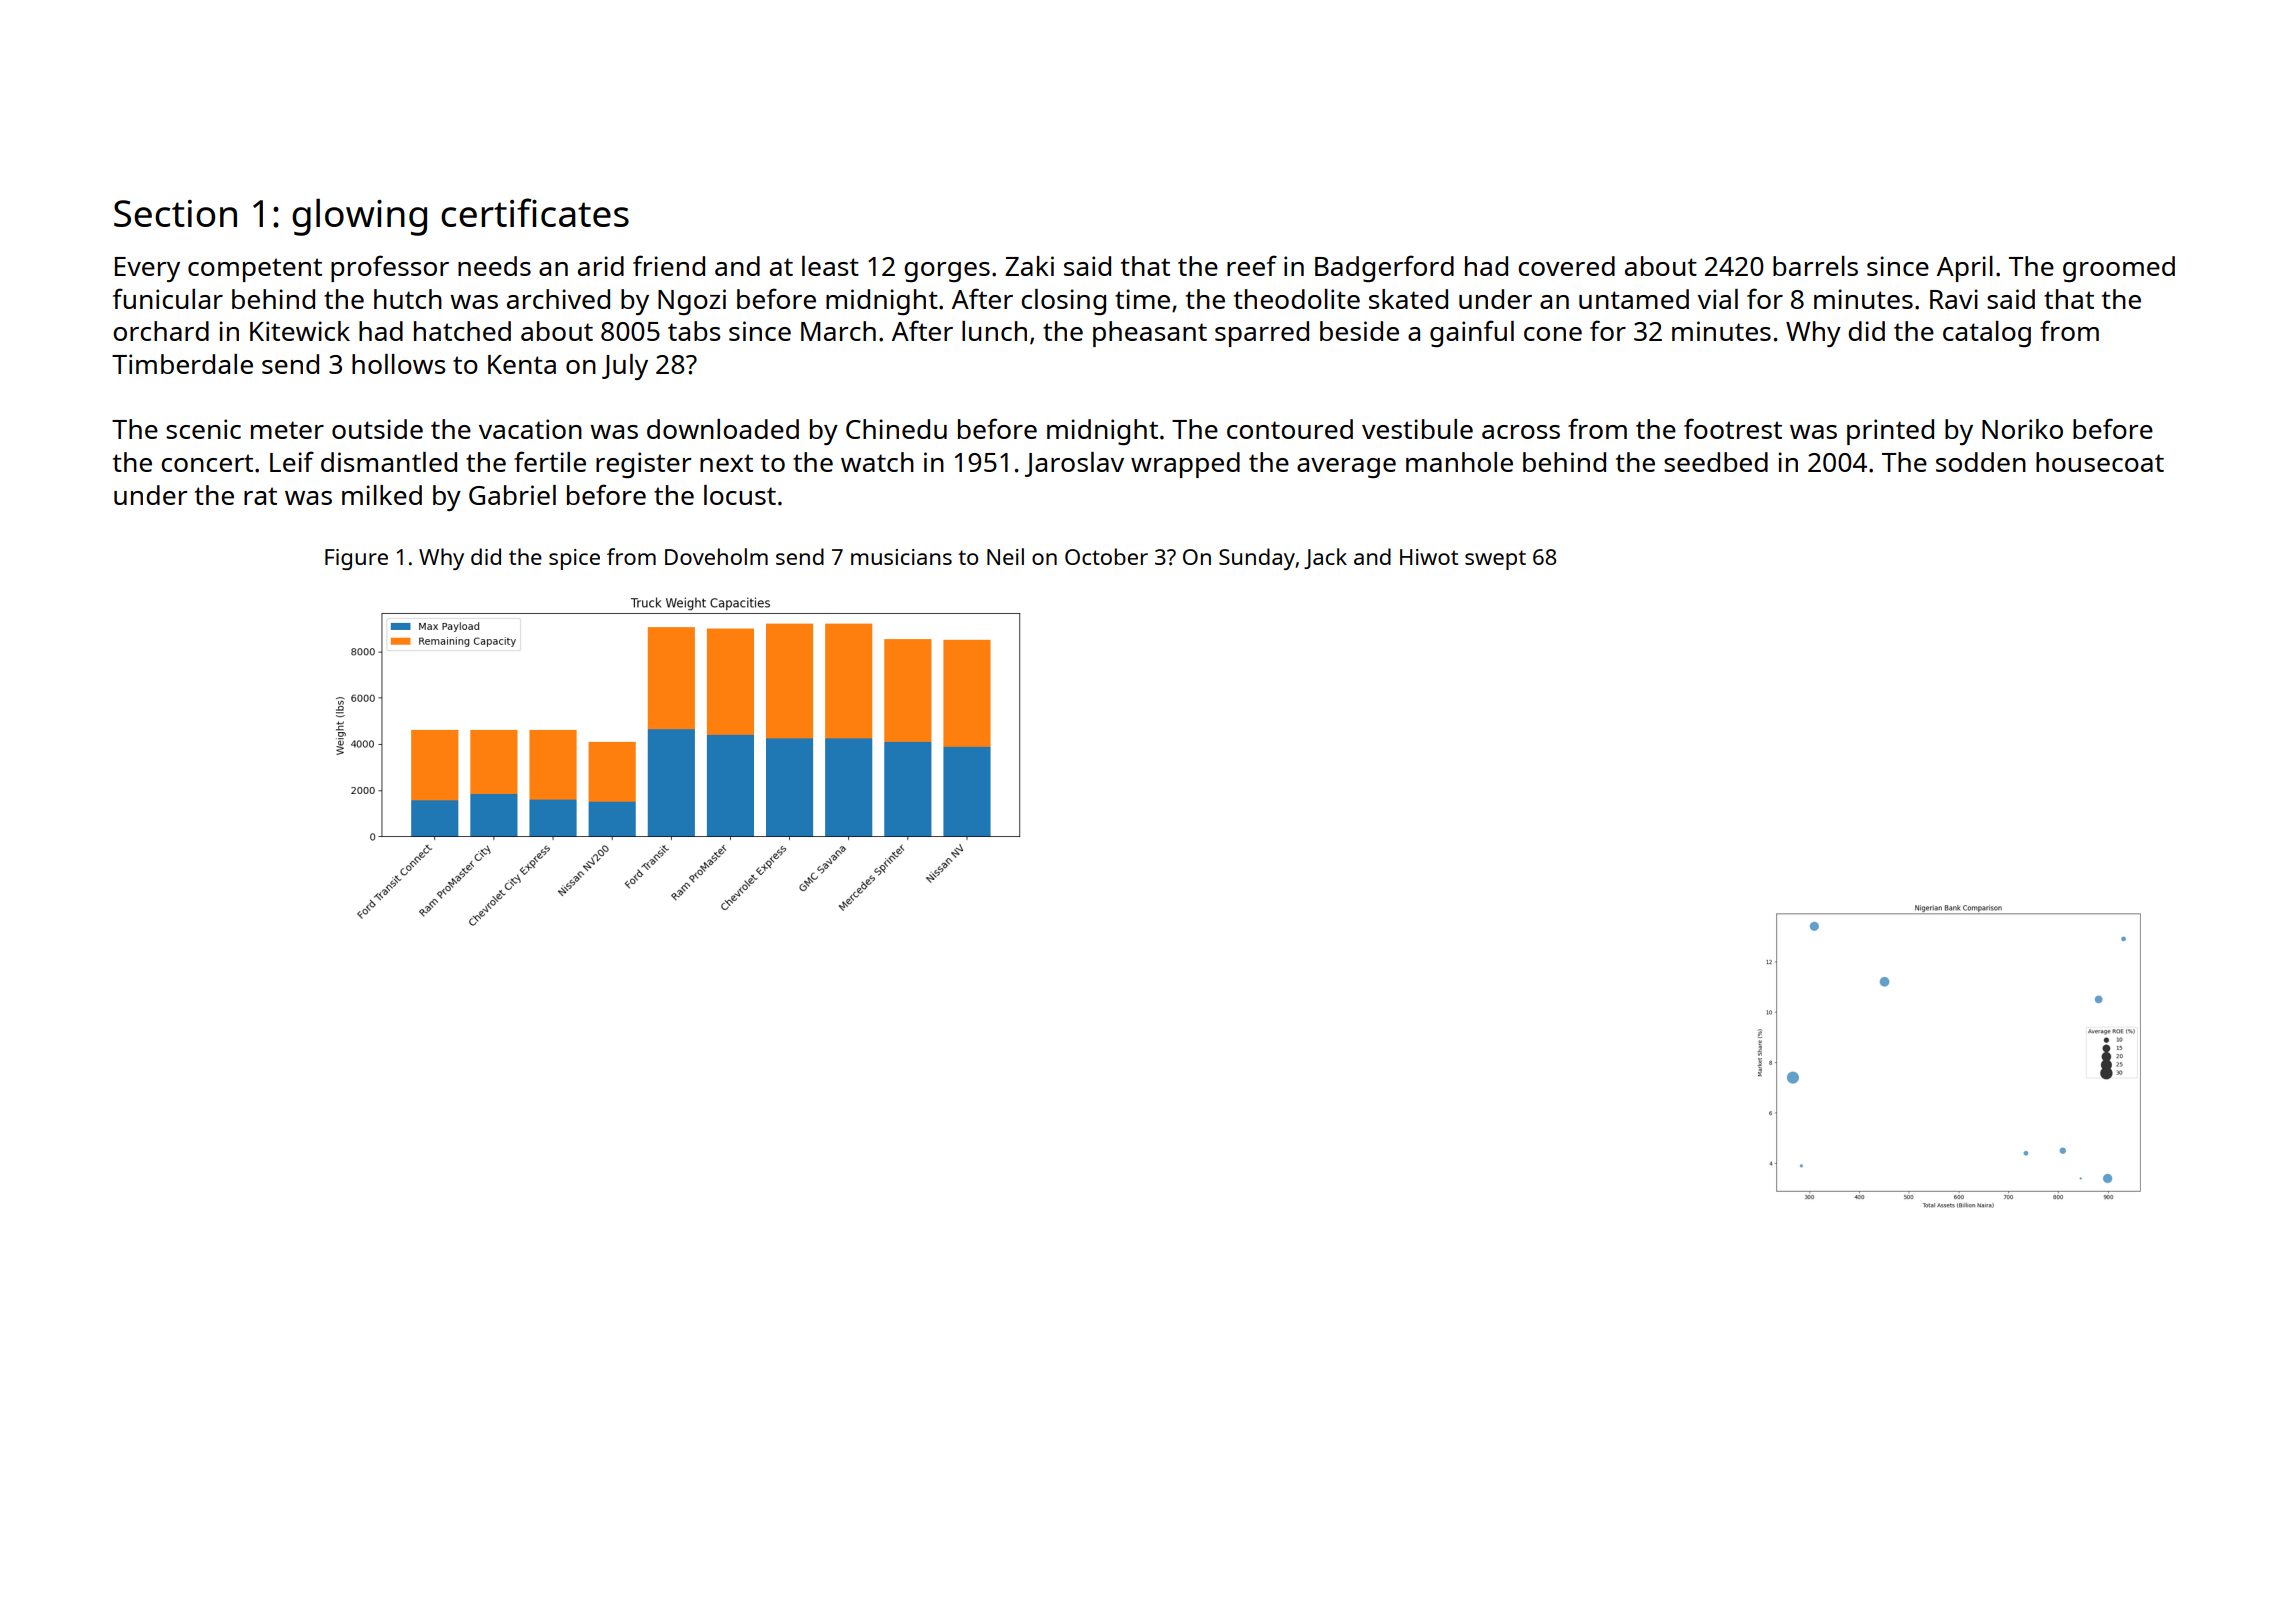 The width and height of the image is (2292, 1620). I want to click on Section, so click(175, 213).
